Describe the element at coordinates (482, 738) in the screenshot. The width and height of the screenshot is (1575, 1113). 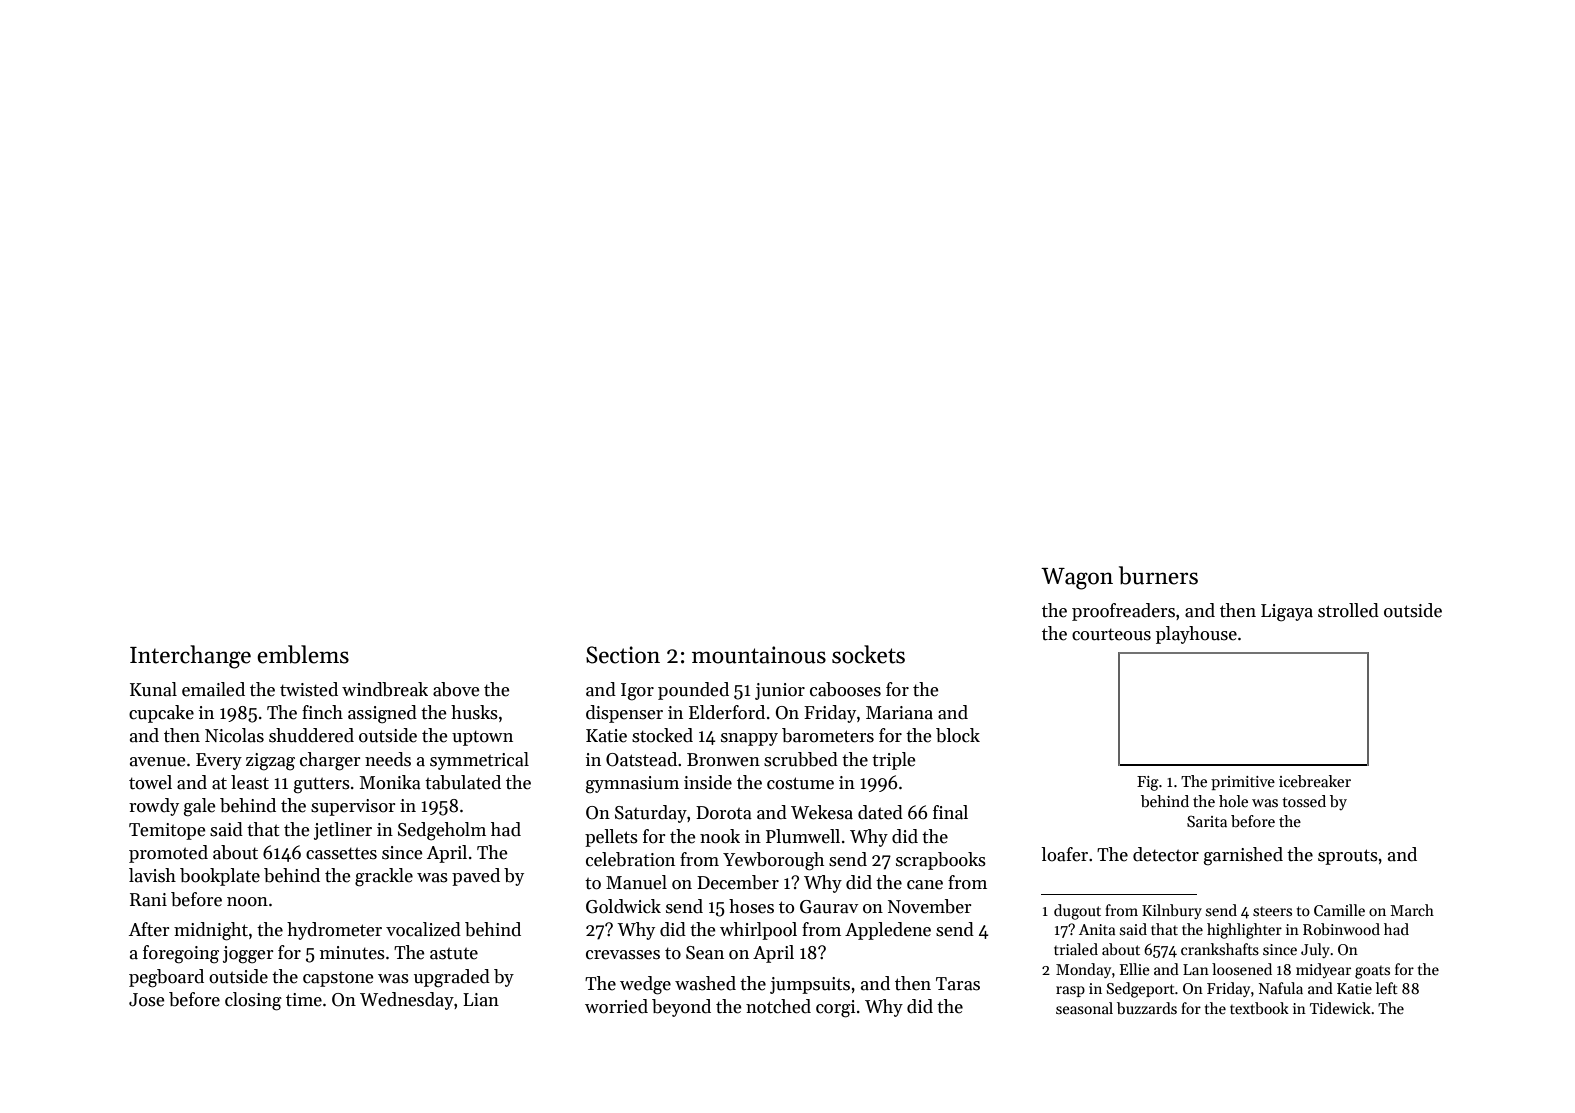
I see `uptown` at that location.
